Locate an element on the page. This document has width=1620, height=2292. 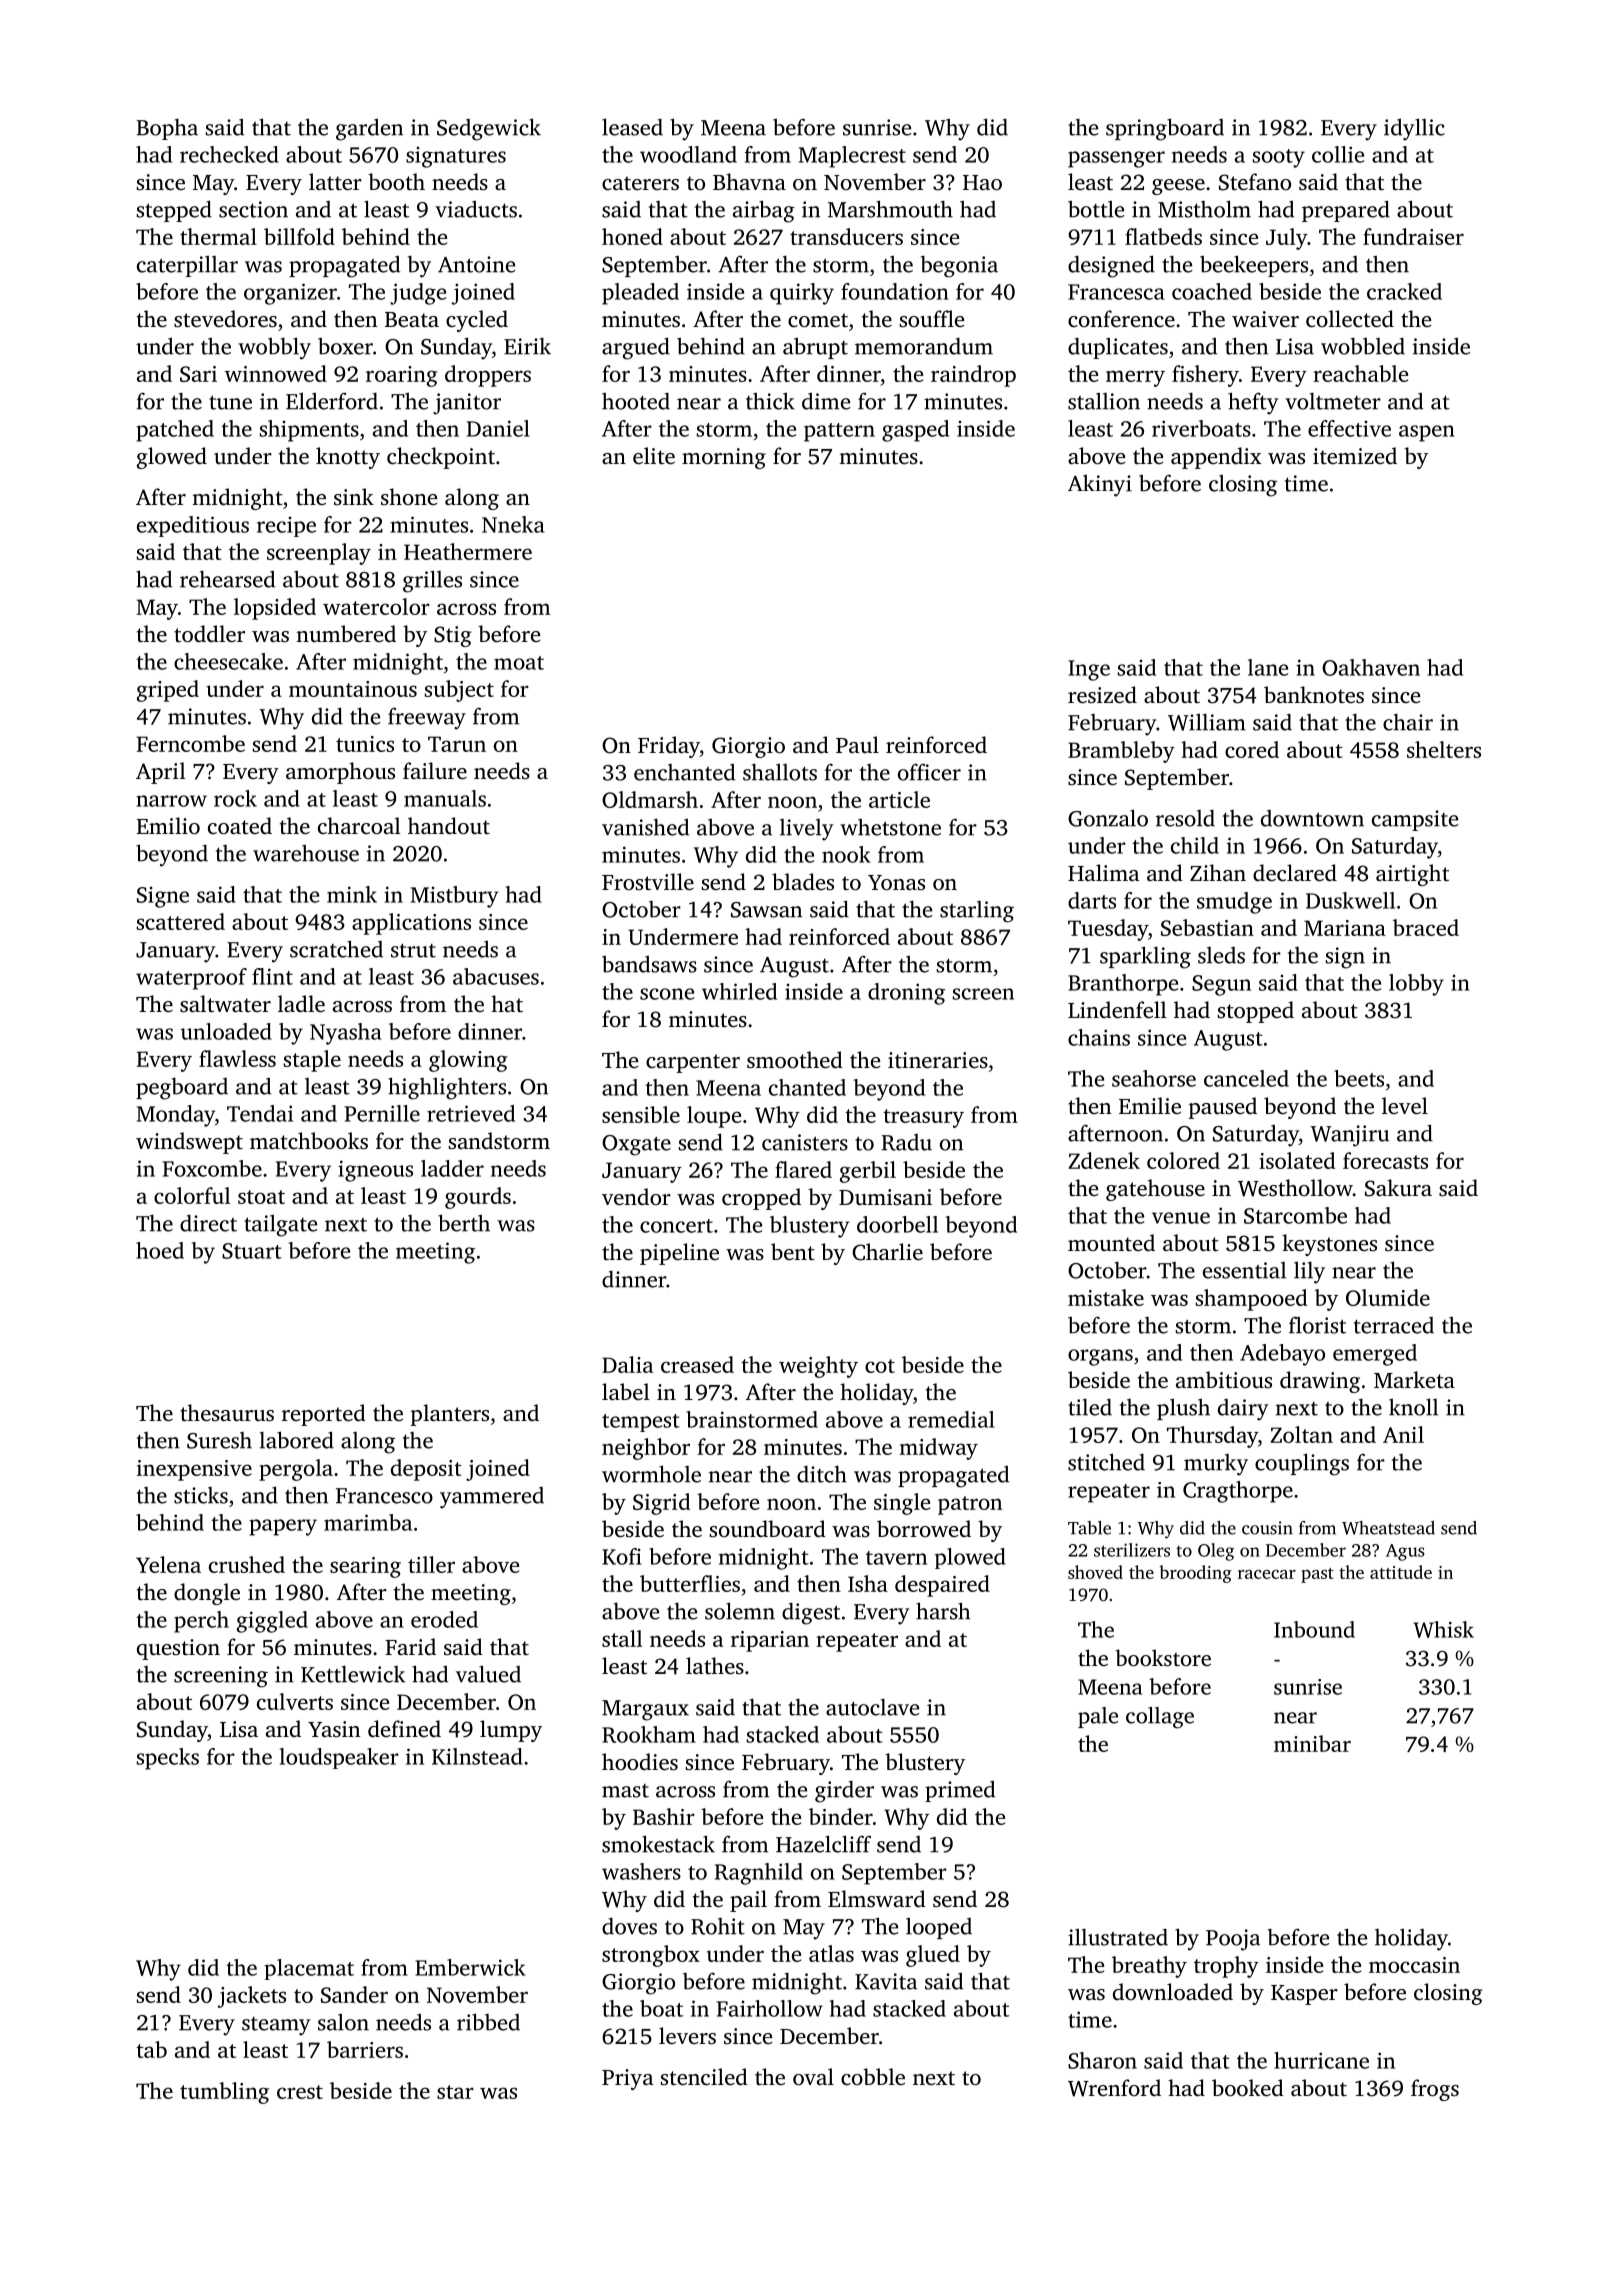
hooted is located at coordinates (636, 401).
